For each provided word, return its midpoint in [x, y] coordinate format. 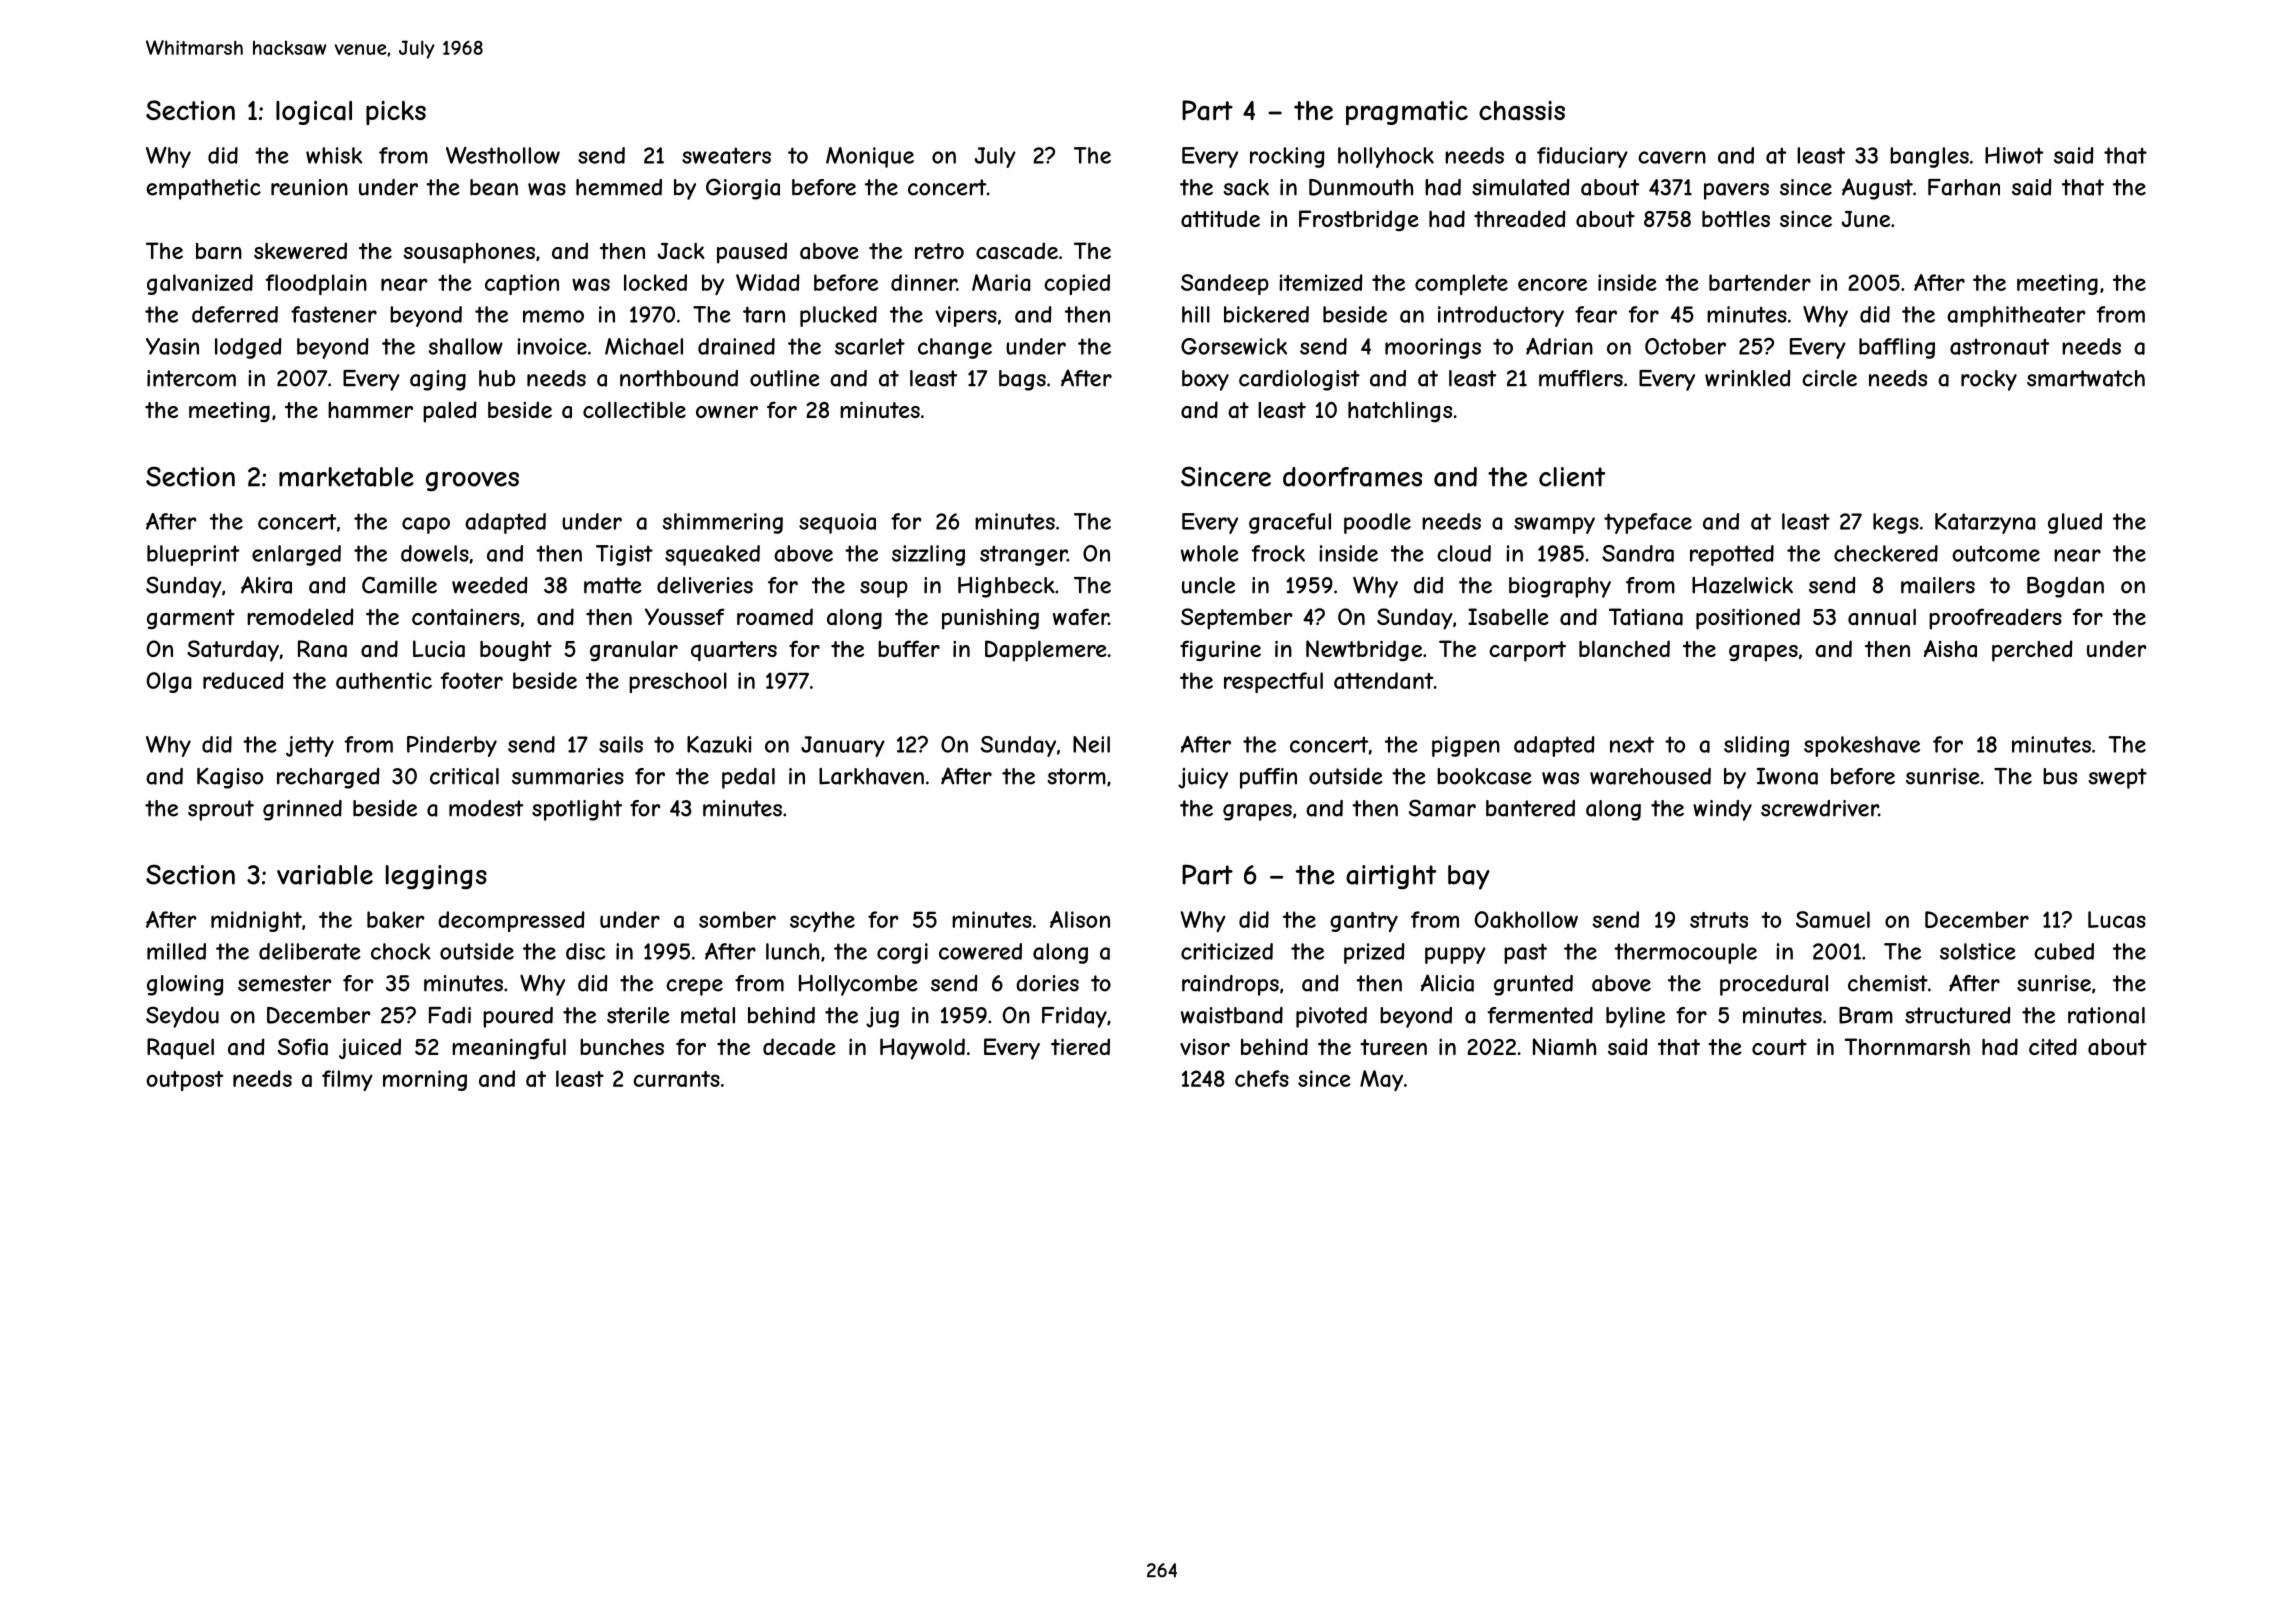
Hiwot [2014, 155]
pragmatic [1407, 113]
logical [314, 112]
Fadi [450, 1015]
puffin [1268, 778]
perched [2032, 651]
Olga [169, 682]
